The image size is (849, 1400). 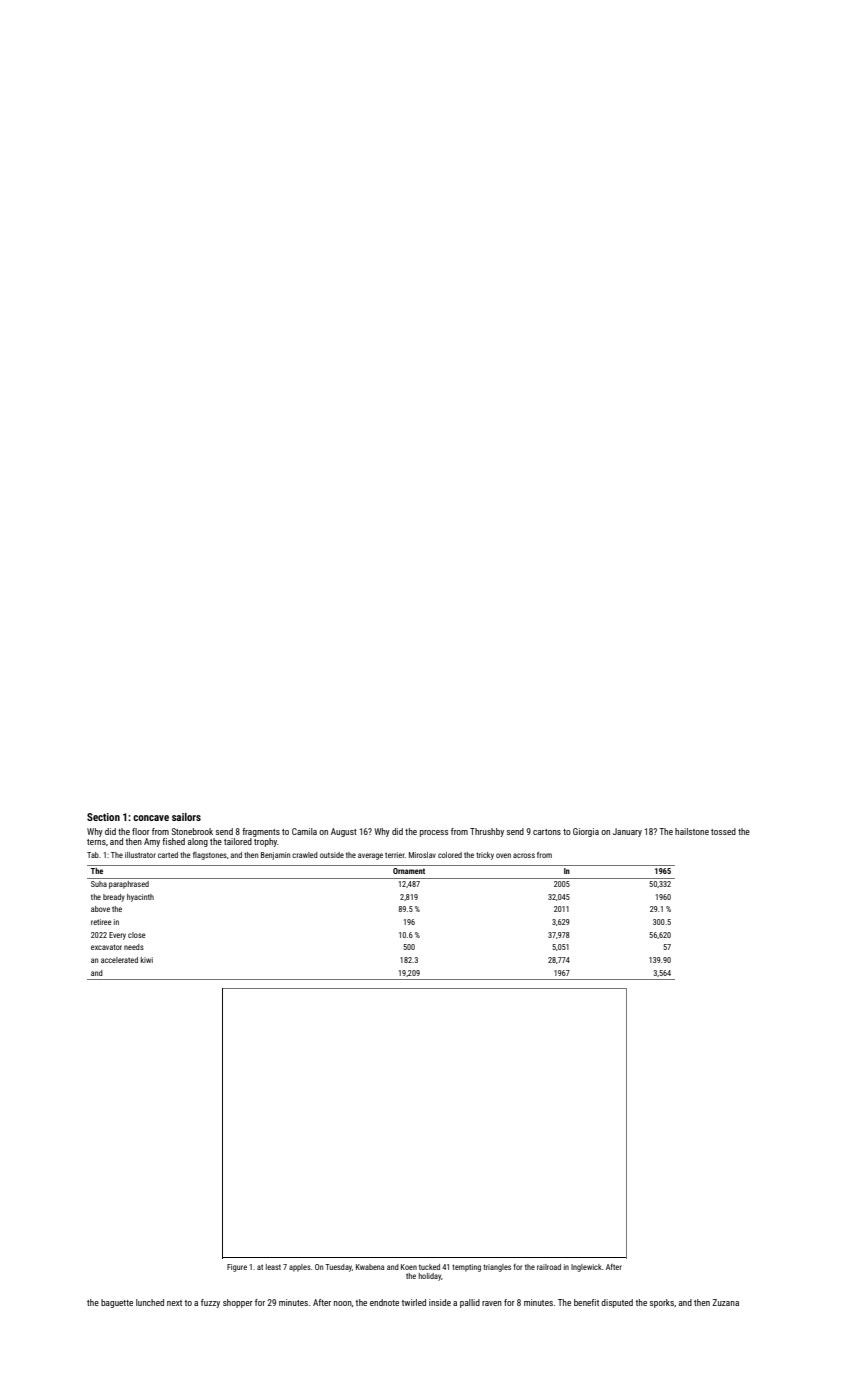 What do you see at coordinates (524, 855) in the screenshot?
I see `across` at bounding box center [524, 855].
